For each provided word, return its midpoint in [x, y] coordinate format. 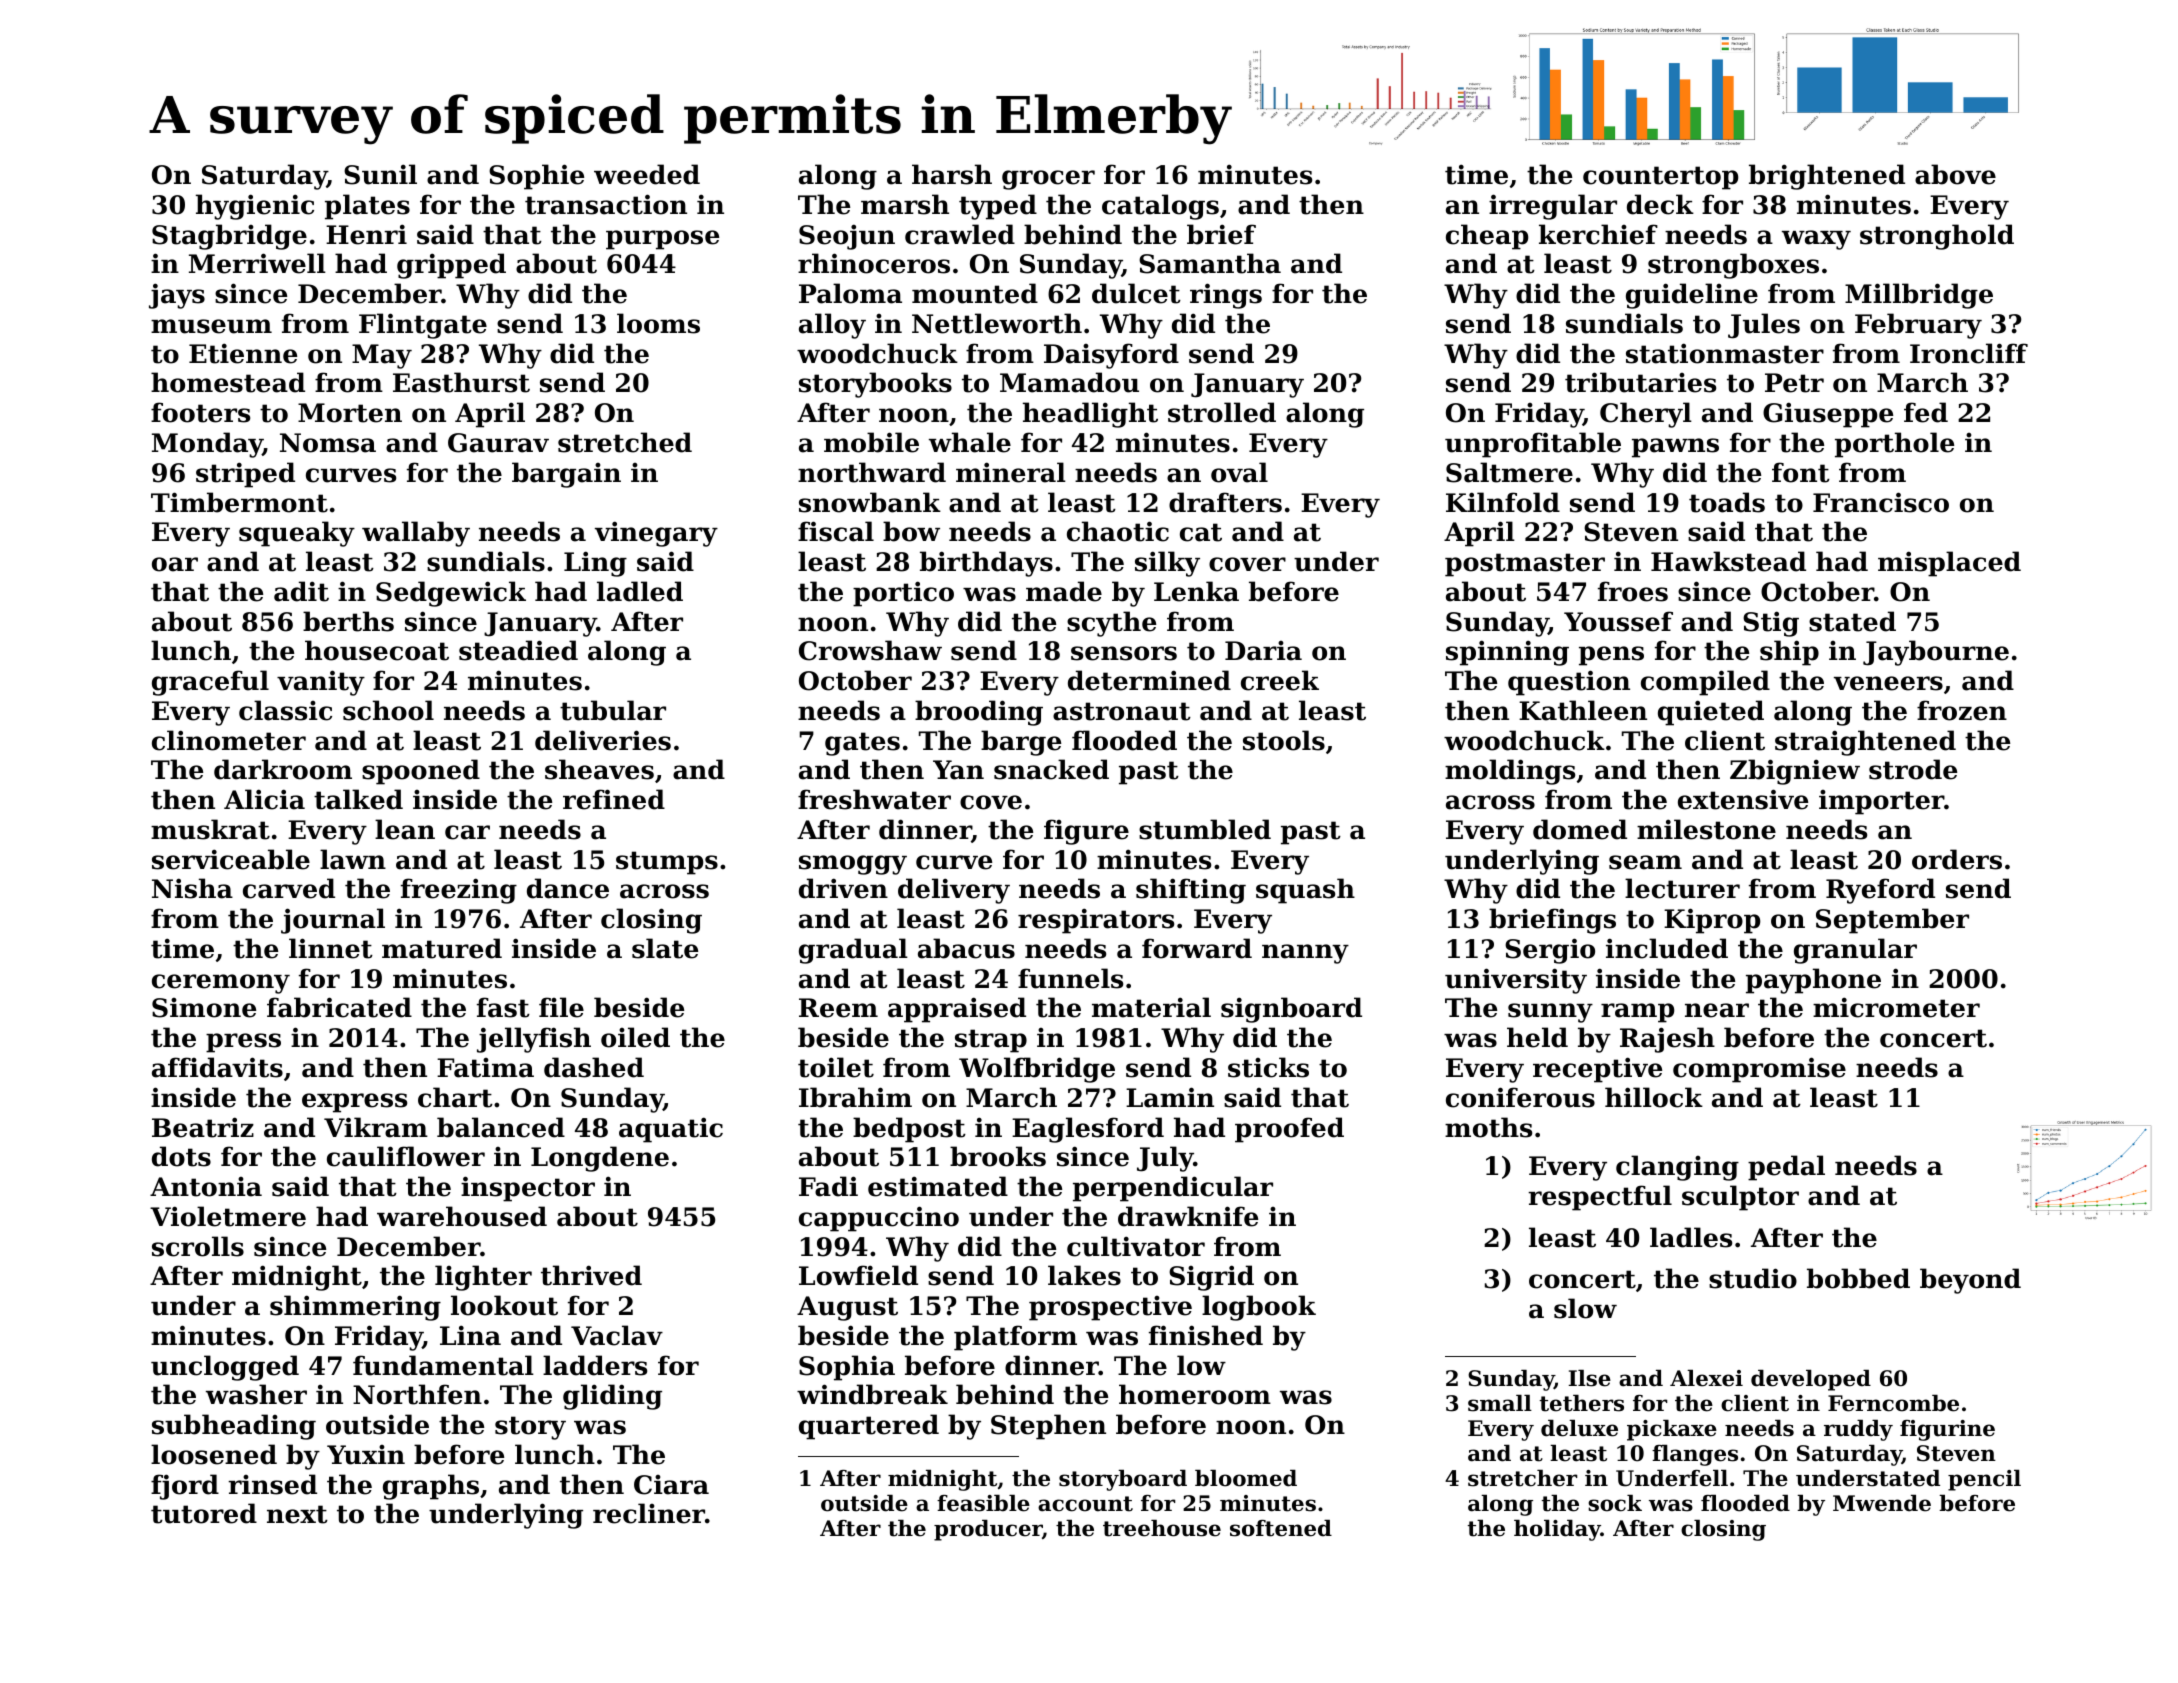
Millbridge [1919, 296]
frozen [1962, 710]
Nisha [192, 888]
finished [1206, 1335]
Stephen [1048, 1427]
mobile [871, 442]
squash [1305, 891]
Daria [1263, 651]
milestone [1706, 829]
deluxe [1579, 1428]
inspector [528, 1189]
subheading [234, 1427]
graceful [210, 683]
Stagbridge [229, 237]
